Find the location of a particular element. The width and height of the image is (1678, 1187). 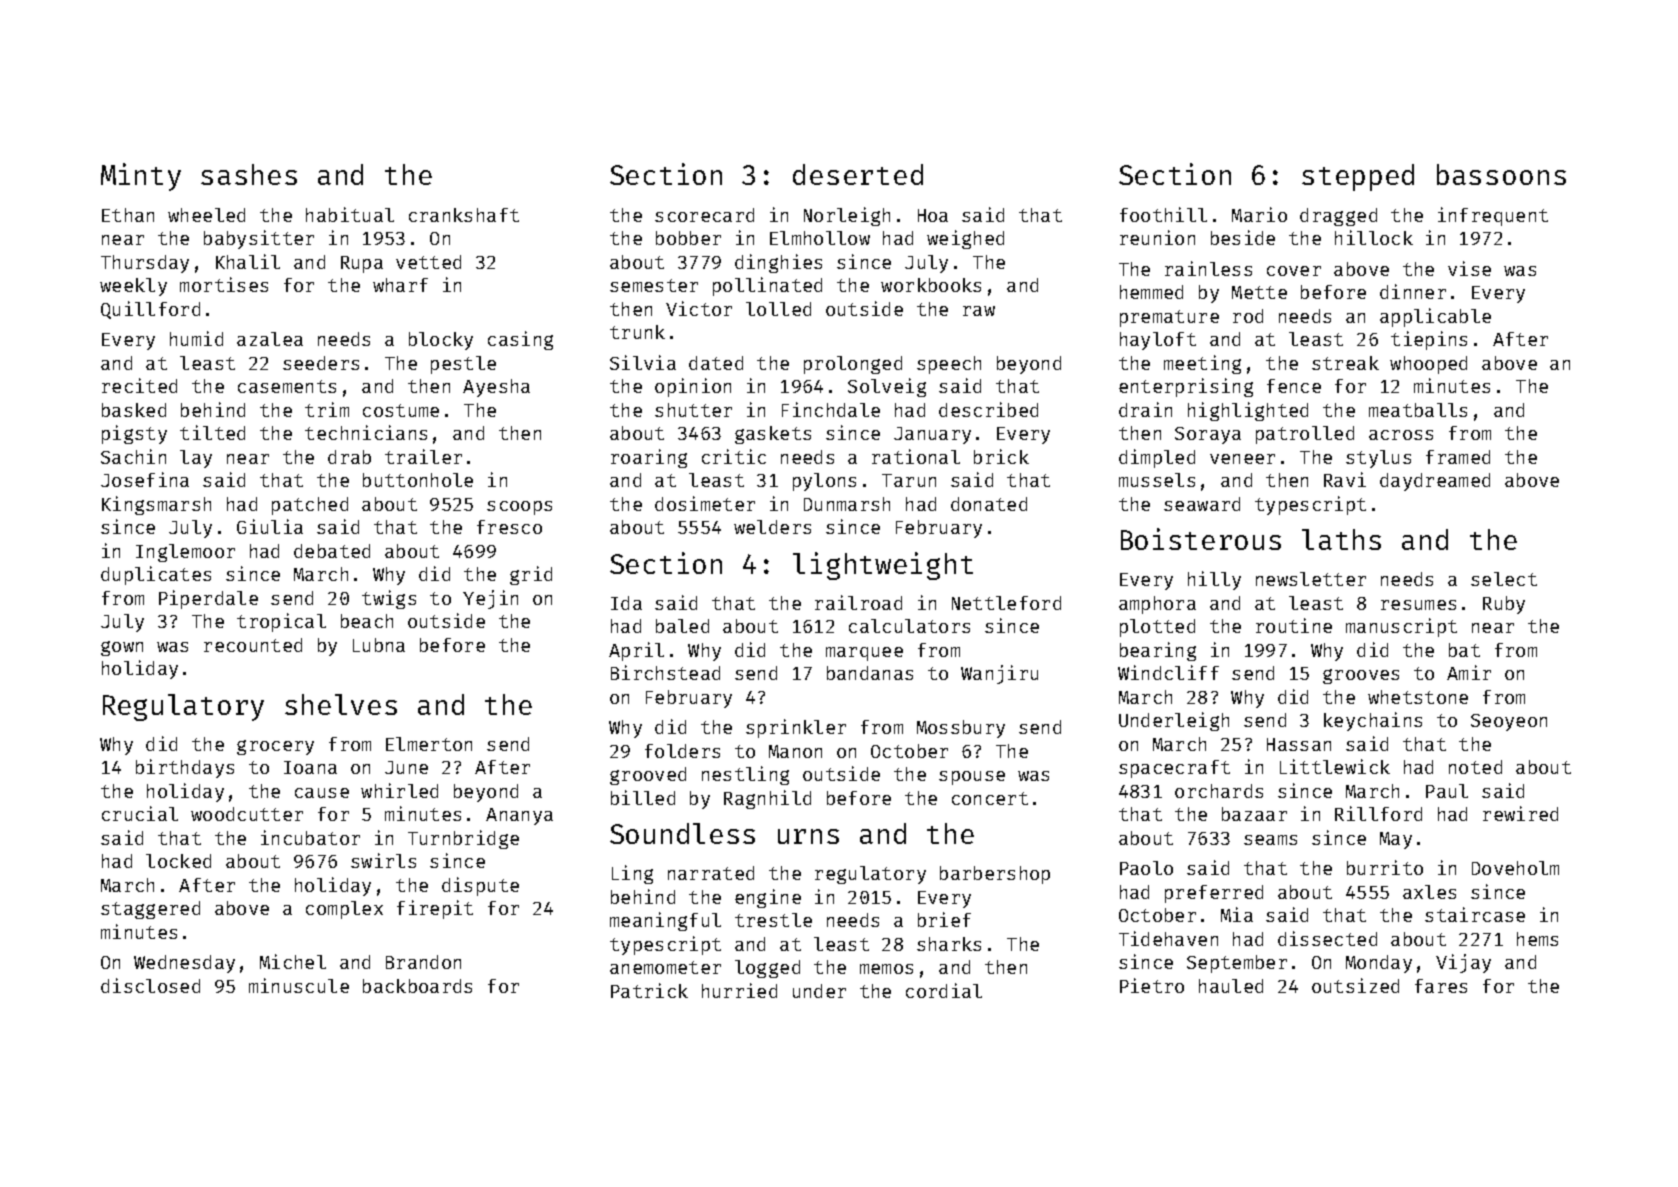

bassoons is located at coordinates (1501, 174).
